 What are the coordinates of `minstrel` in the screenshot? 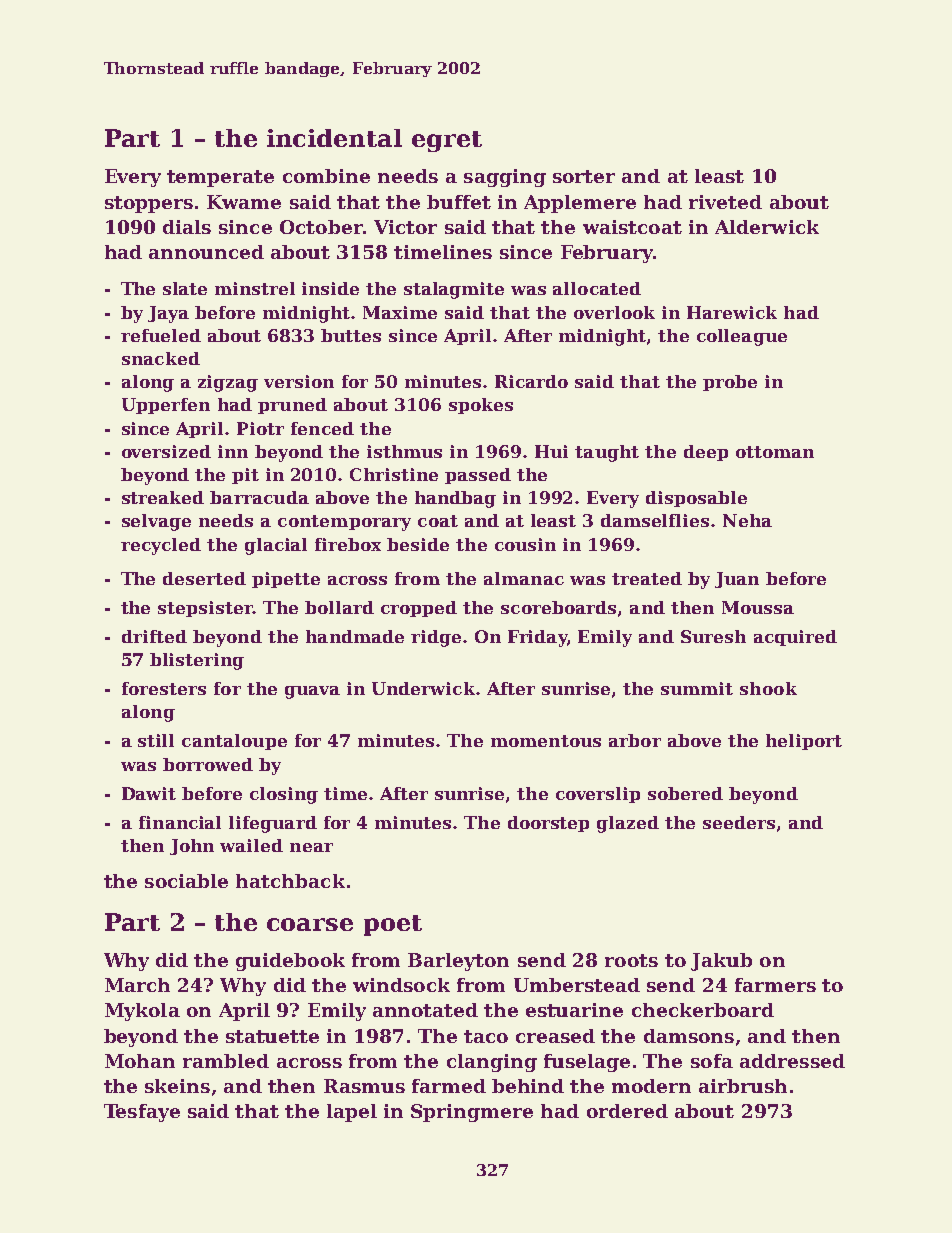 It's located at (255, 288).
